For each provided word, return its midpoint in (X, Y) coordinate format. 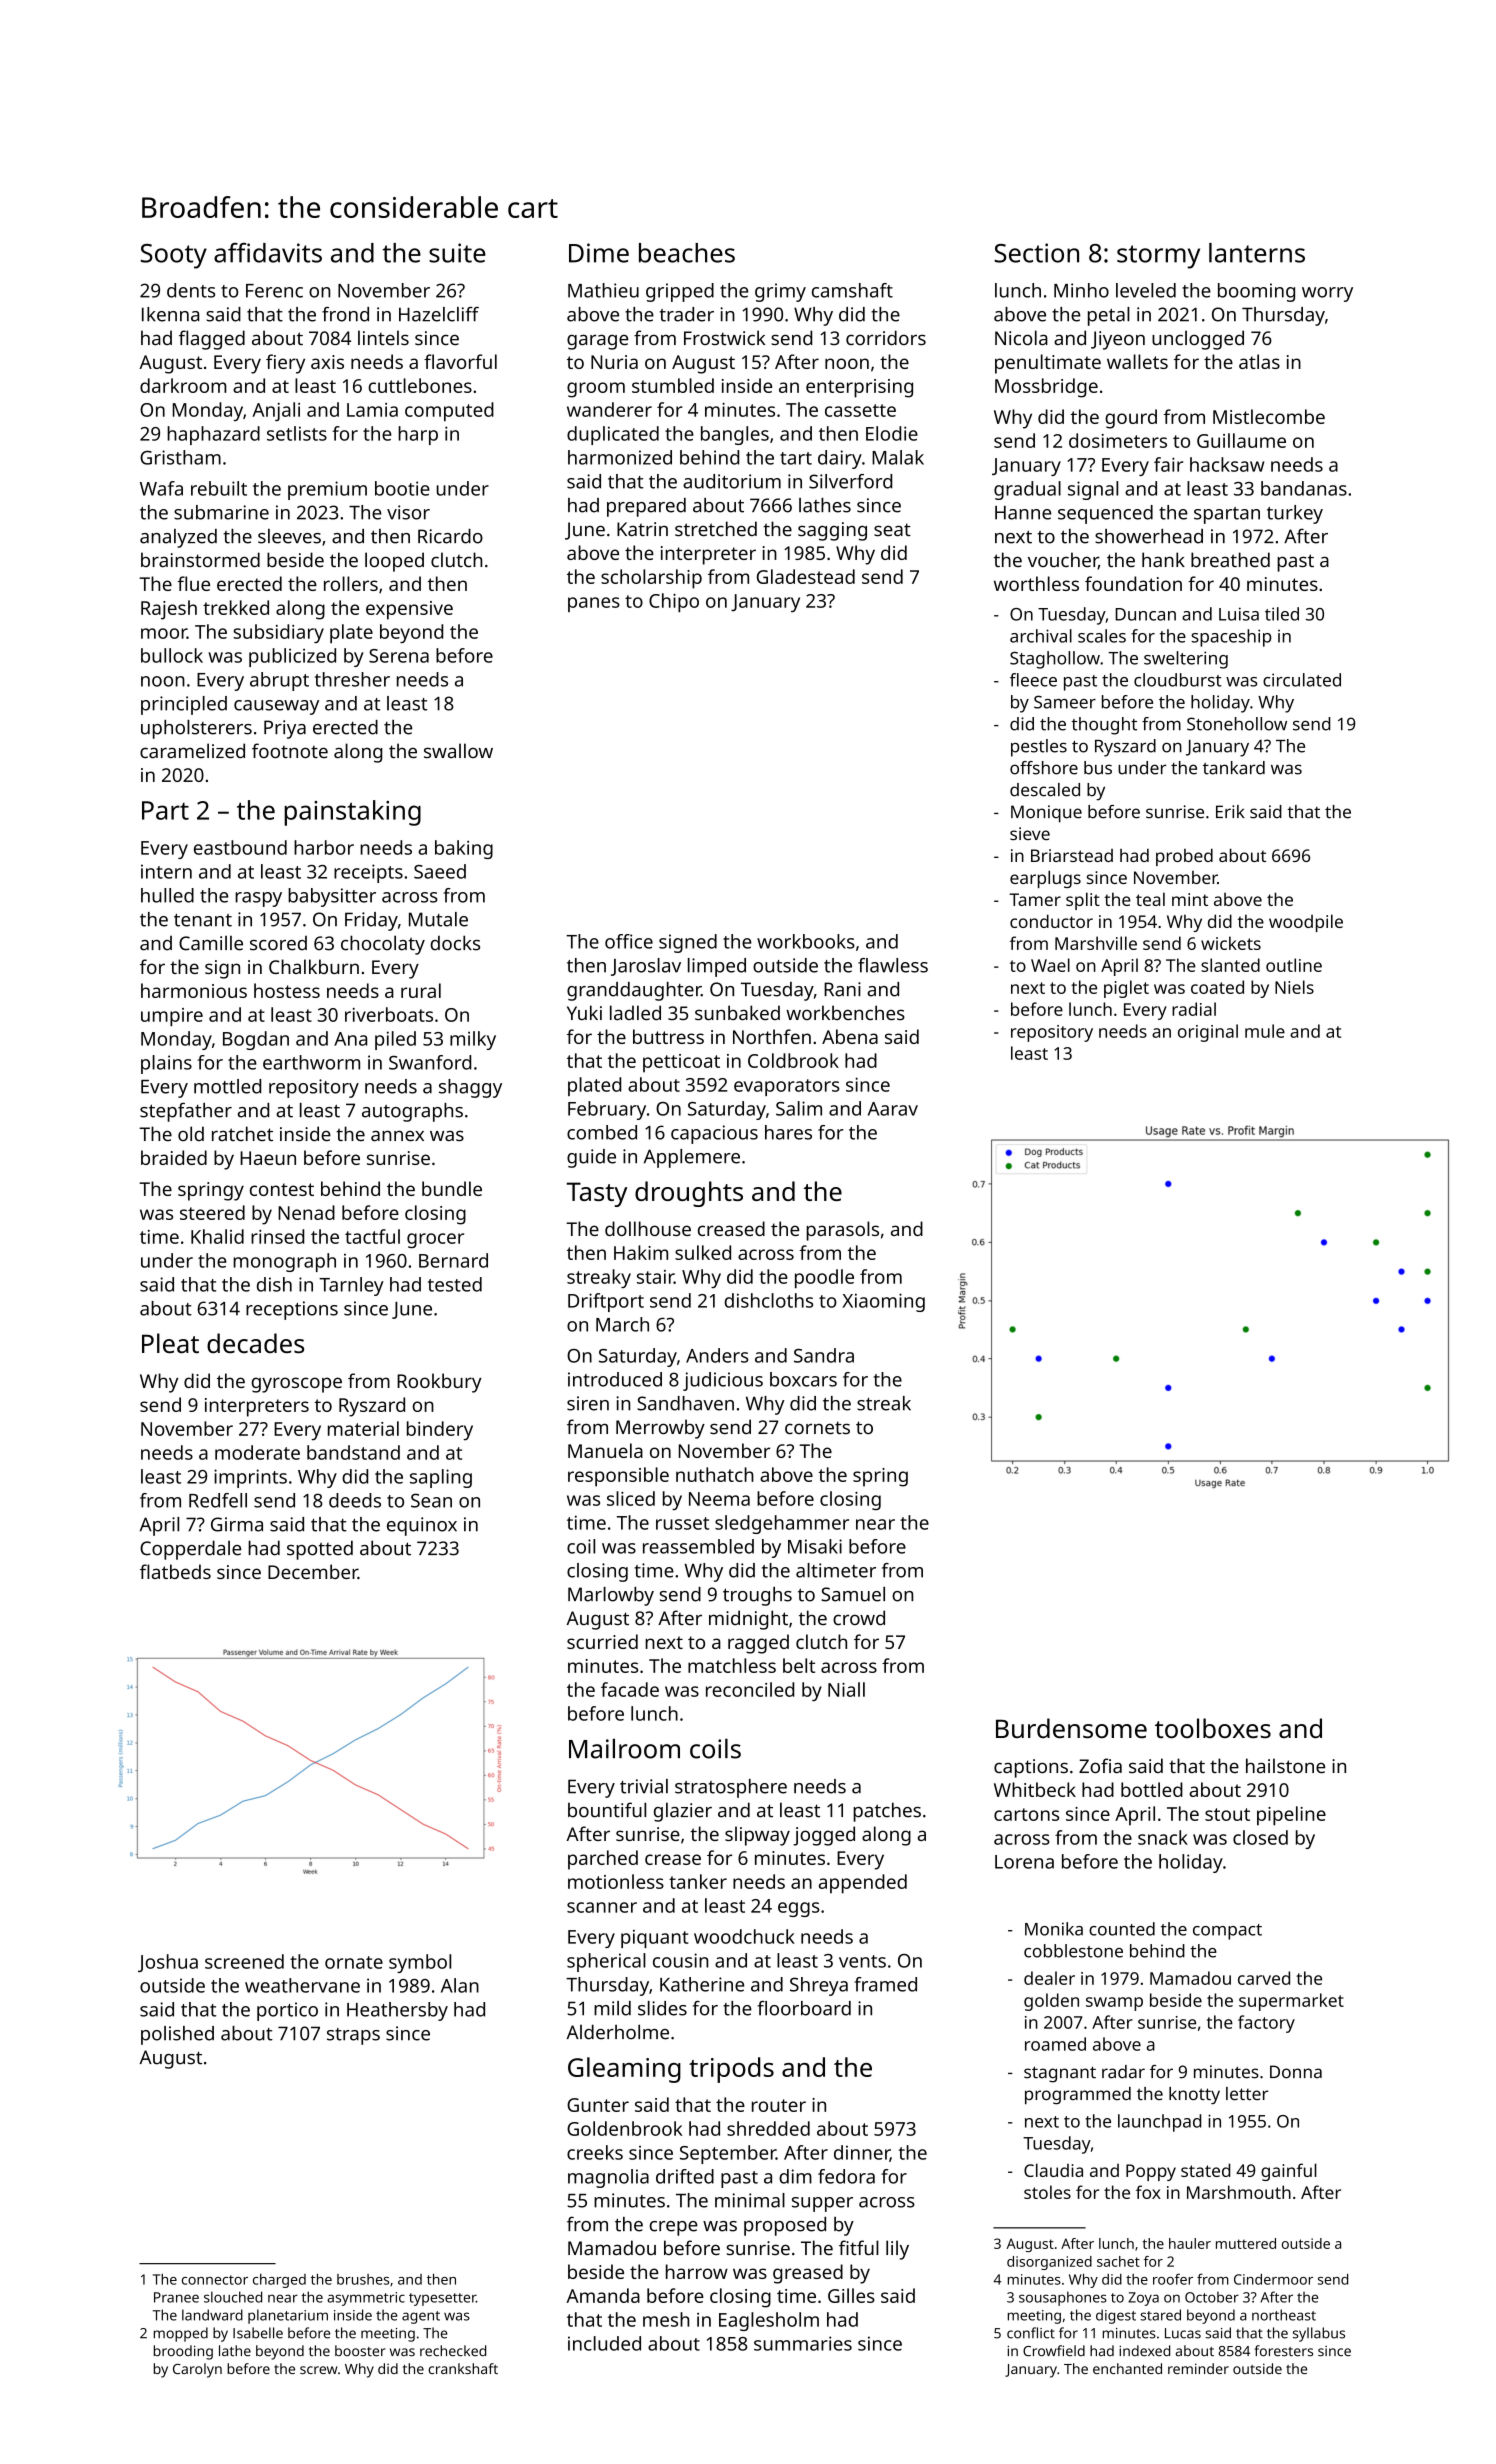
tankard (1234, 768)
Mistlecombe (1269, 416)
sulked (703, 1252)
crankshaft (463, 2368)
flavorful (460, 361)
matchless (732, 1665)
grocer (435, 1240)
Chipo (674, 602)
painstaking (352, 813)
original (1208, 1033)
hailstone (1285, 1765)
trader (687, 314)
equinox (422, 1526)
